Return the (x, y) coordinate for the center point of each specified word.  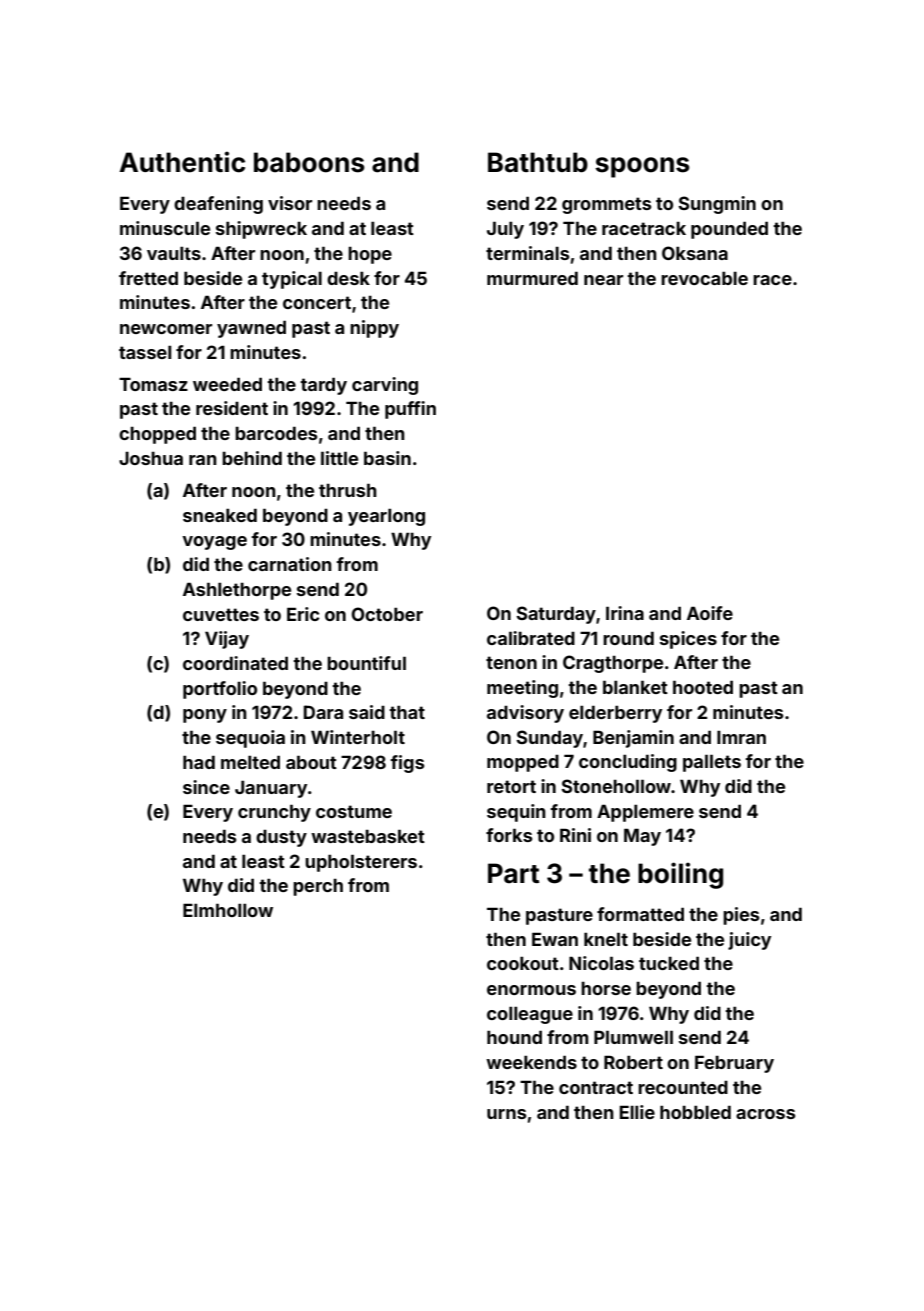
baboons (309, 162)
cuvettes (221, 614)
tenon (511, 662)
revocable (704, 278)
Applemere (645, 813)
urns (506, 1114)
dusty (281, 838)
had (199, 762)
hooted (703, 687)
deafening (218, 205)
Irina (625, 613)
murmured (532, 278)
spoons (642, 167)
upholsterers (361, 863)
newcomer (166, 329)
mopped (523, 763)
